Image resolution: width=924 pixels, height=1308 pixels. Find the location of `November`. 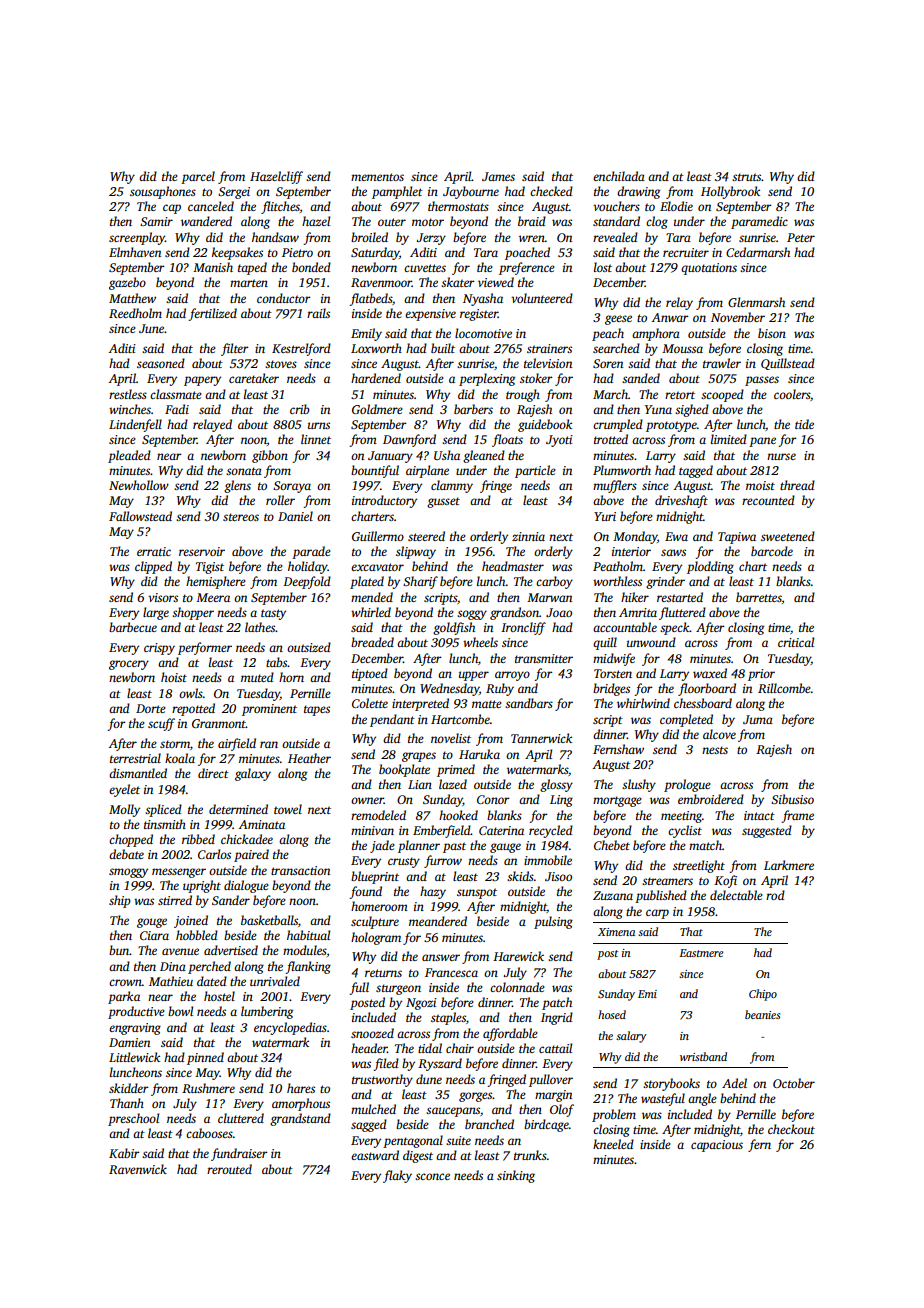

November is located at coordinates (738, 317).
